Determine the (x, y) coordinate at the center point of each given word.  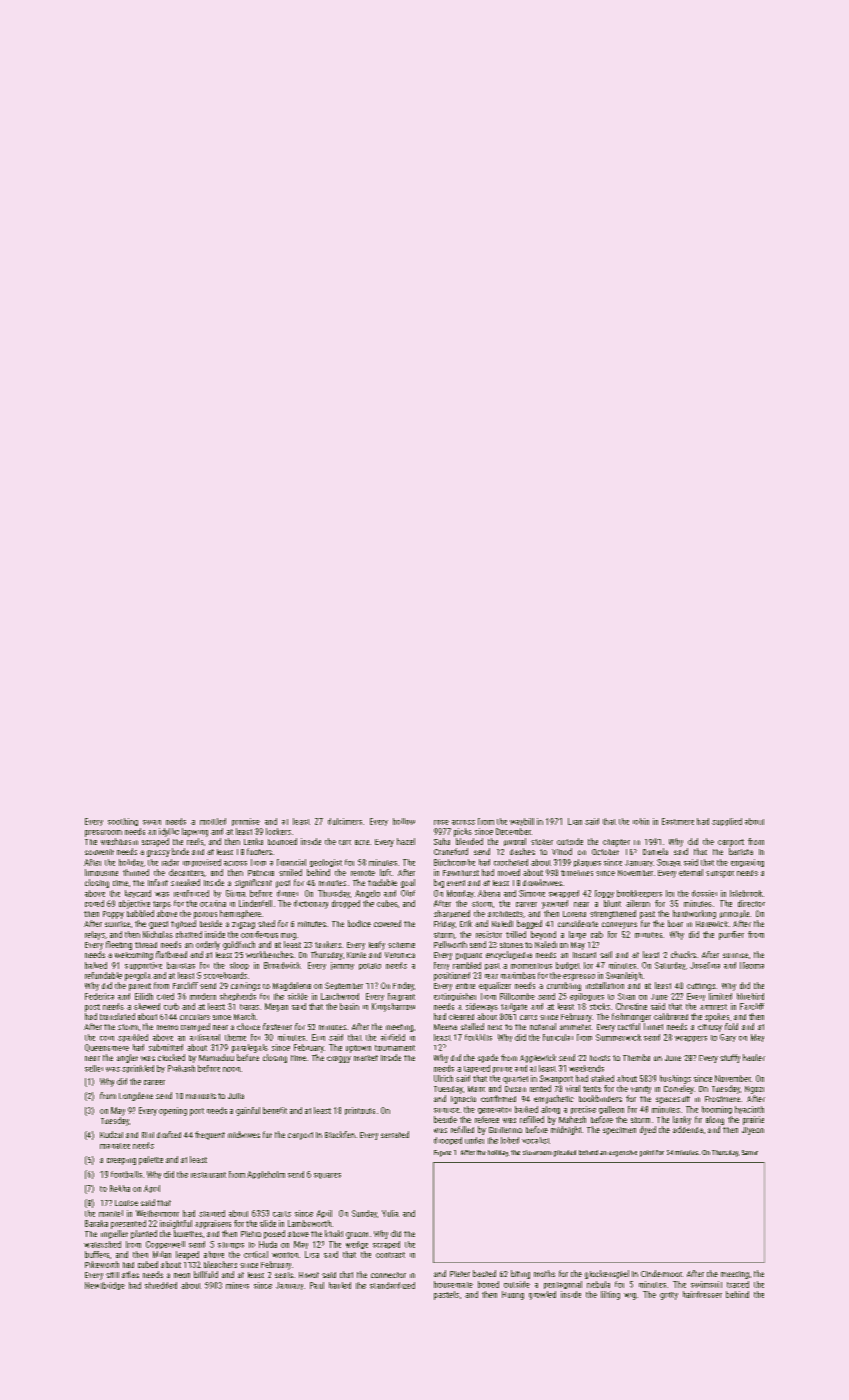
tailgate (514, 1007)
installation (605, 985)
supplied (727, 822)
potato (370, 966)
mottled (213, 821)
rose (441, 822)
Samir (750, 1152)
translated (117, 1016)
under (474, 1140)
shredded (161, 1285)
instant (584, 955)
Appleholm (266, 1175)
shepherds (238, 997)
